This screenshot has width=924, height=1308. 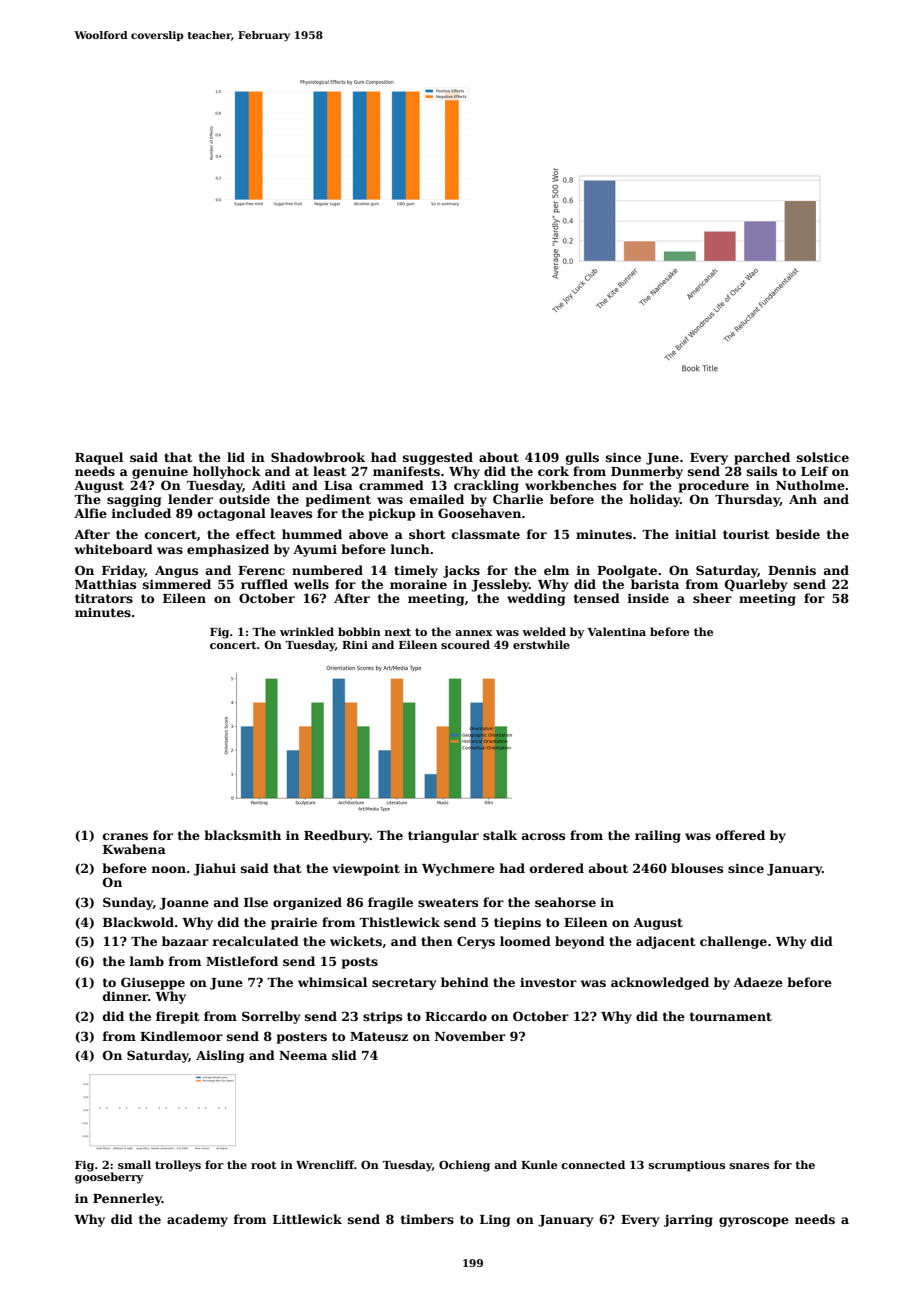 I want to click on gyroscope, so click(x=754, y=1222).
